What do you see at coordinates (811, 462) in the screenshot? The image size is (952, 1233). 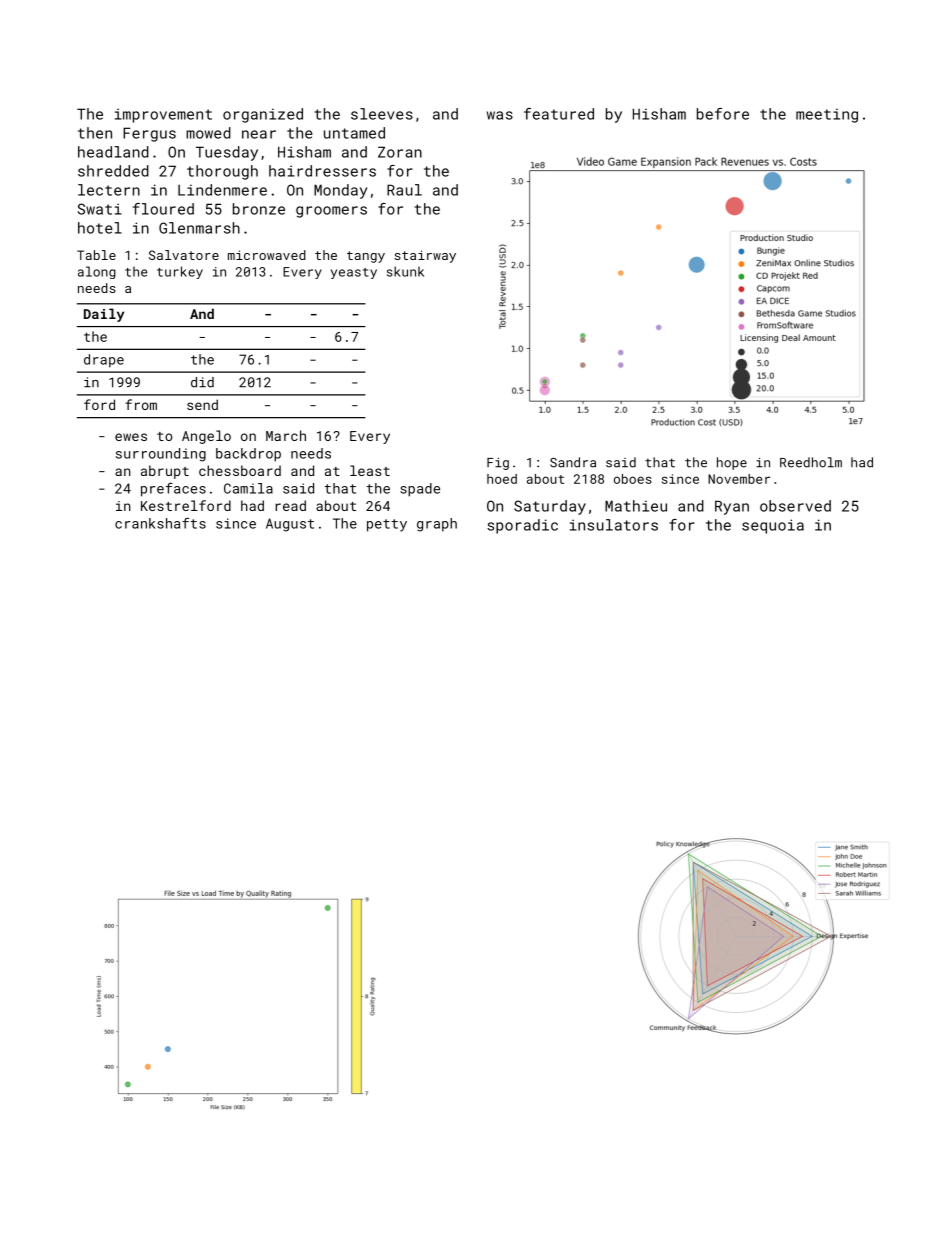 I see `Reedholm` at bounding box center [811, 462].
